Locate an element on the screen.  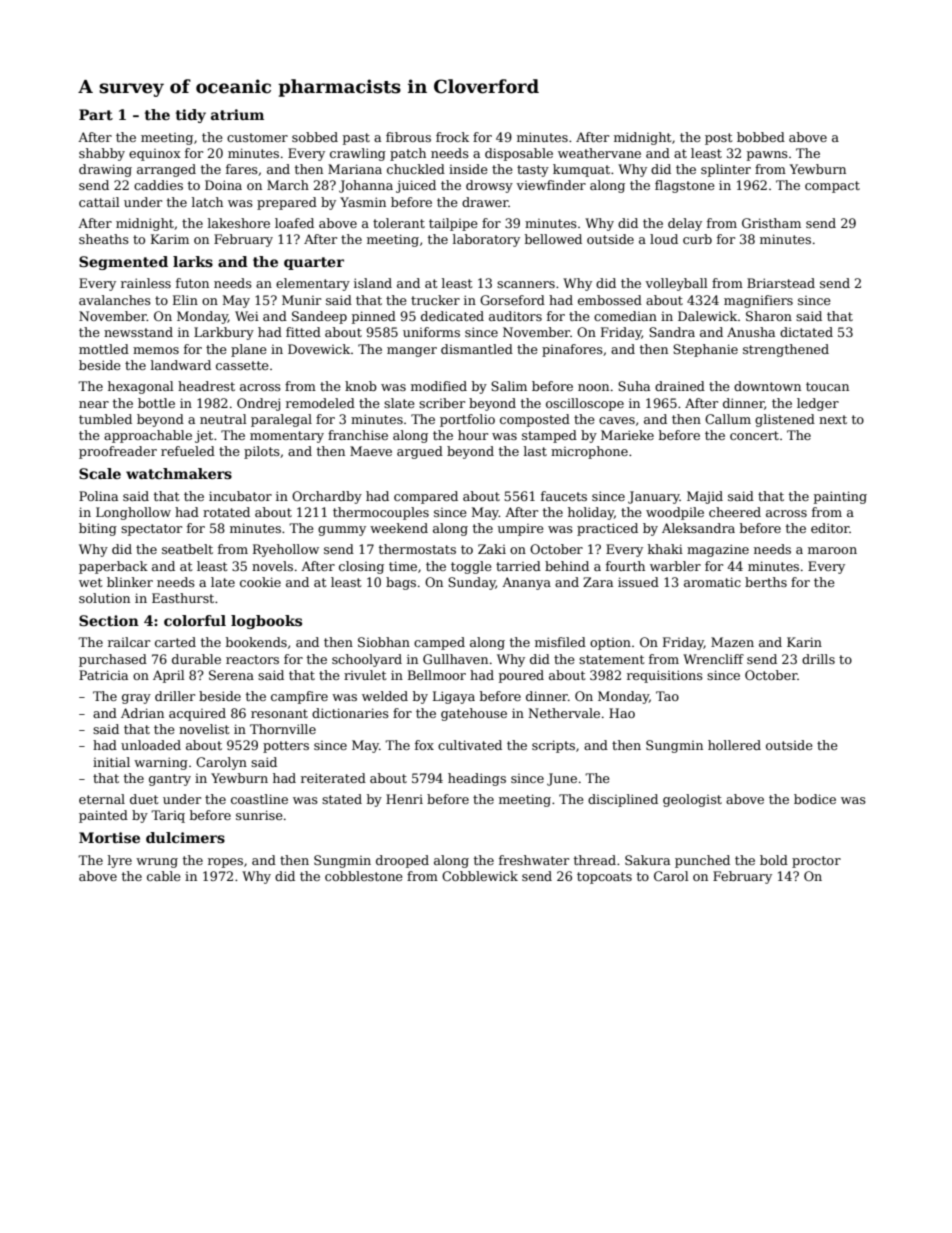
maroon is located at coordinates (832, 550).
